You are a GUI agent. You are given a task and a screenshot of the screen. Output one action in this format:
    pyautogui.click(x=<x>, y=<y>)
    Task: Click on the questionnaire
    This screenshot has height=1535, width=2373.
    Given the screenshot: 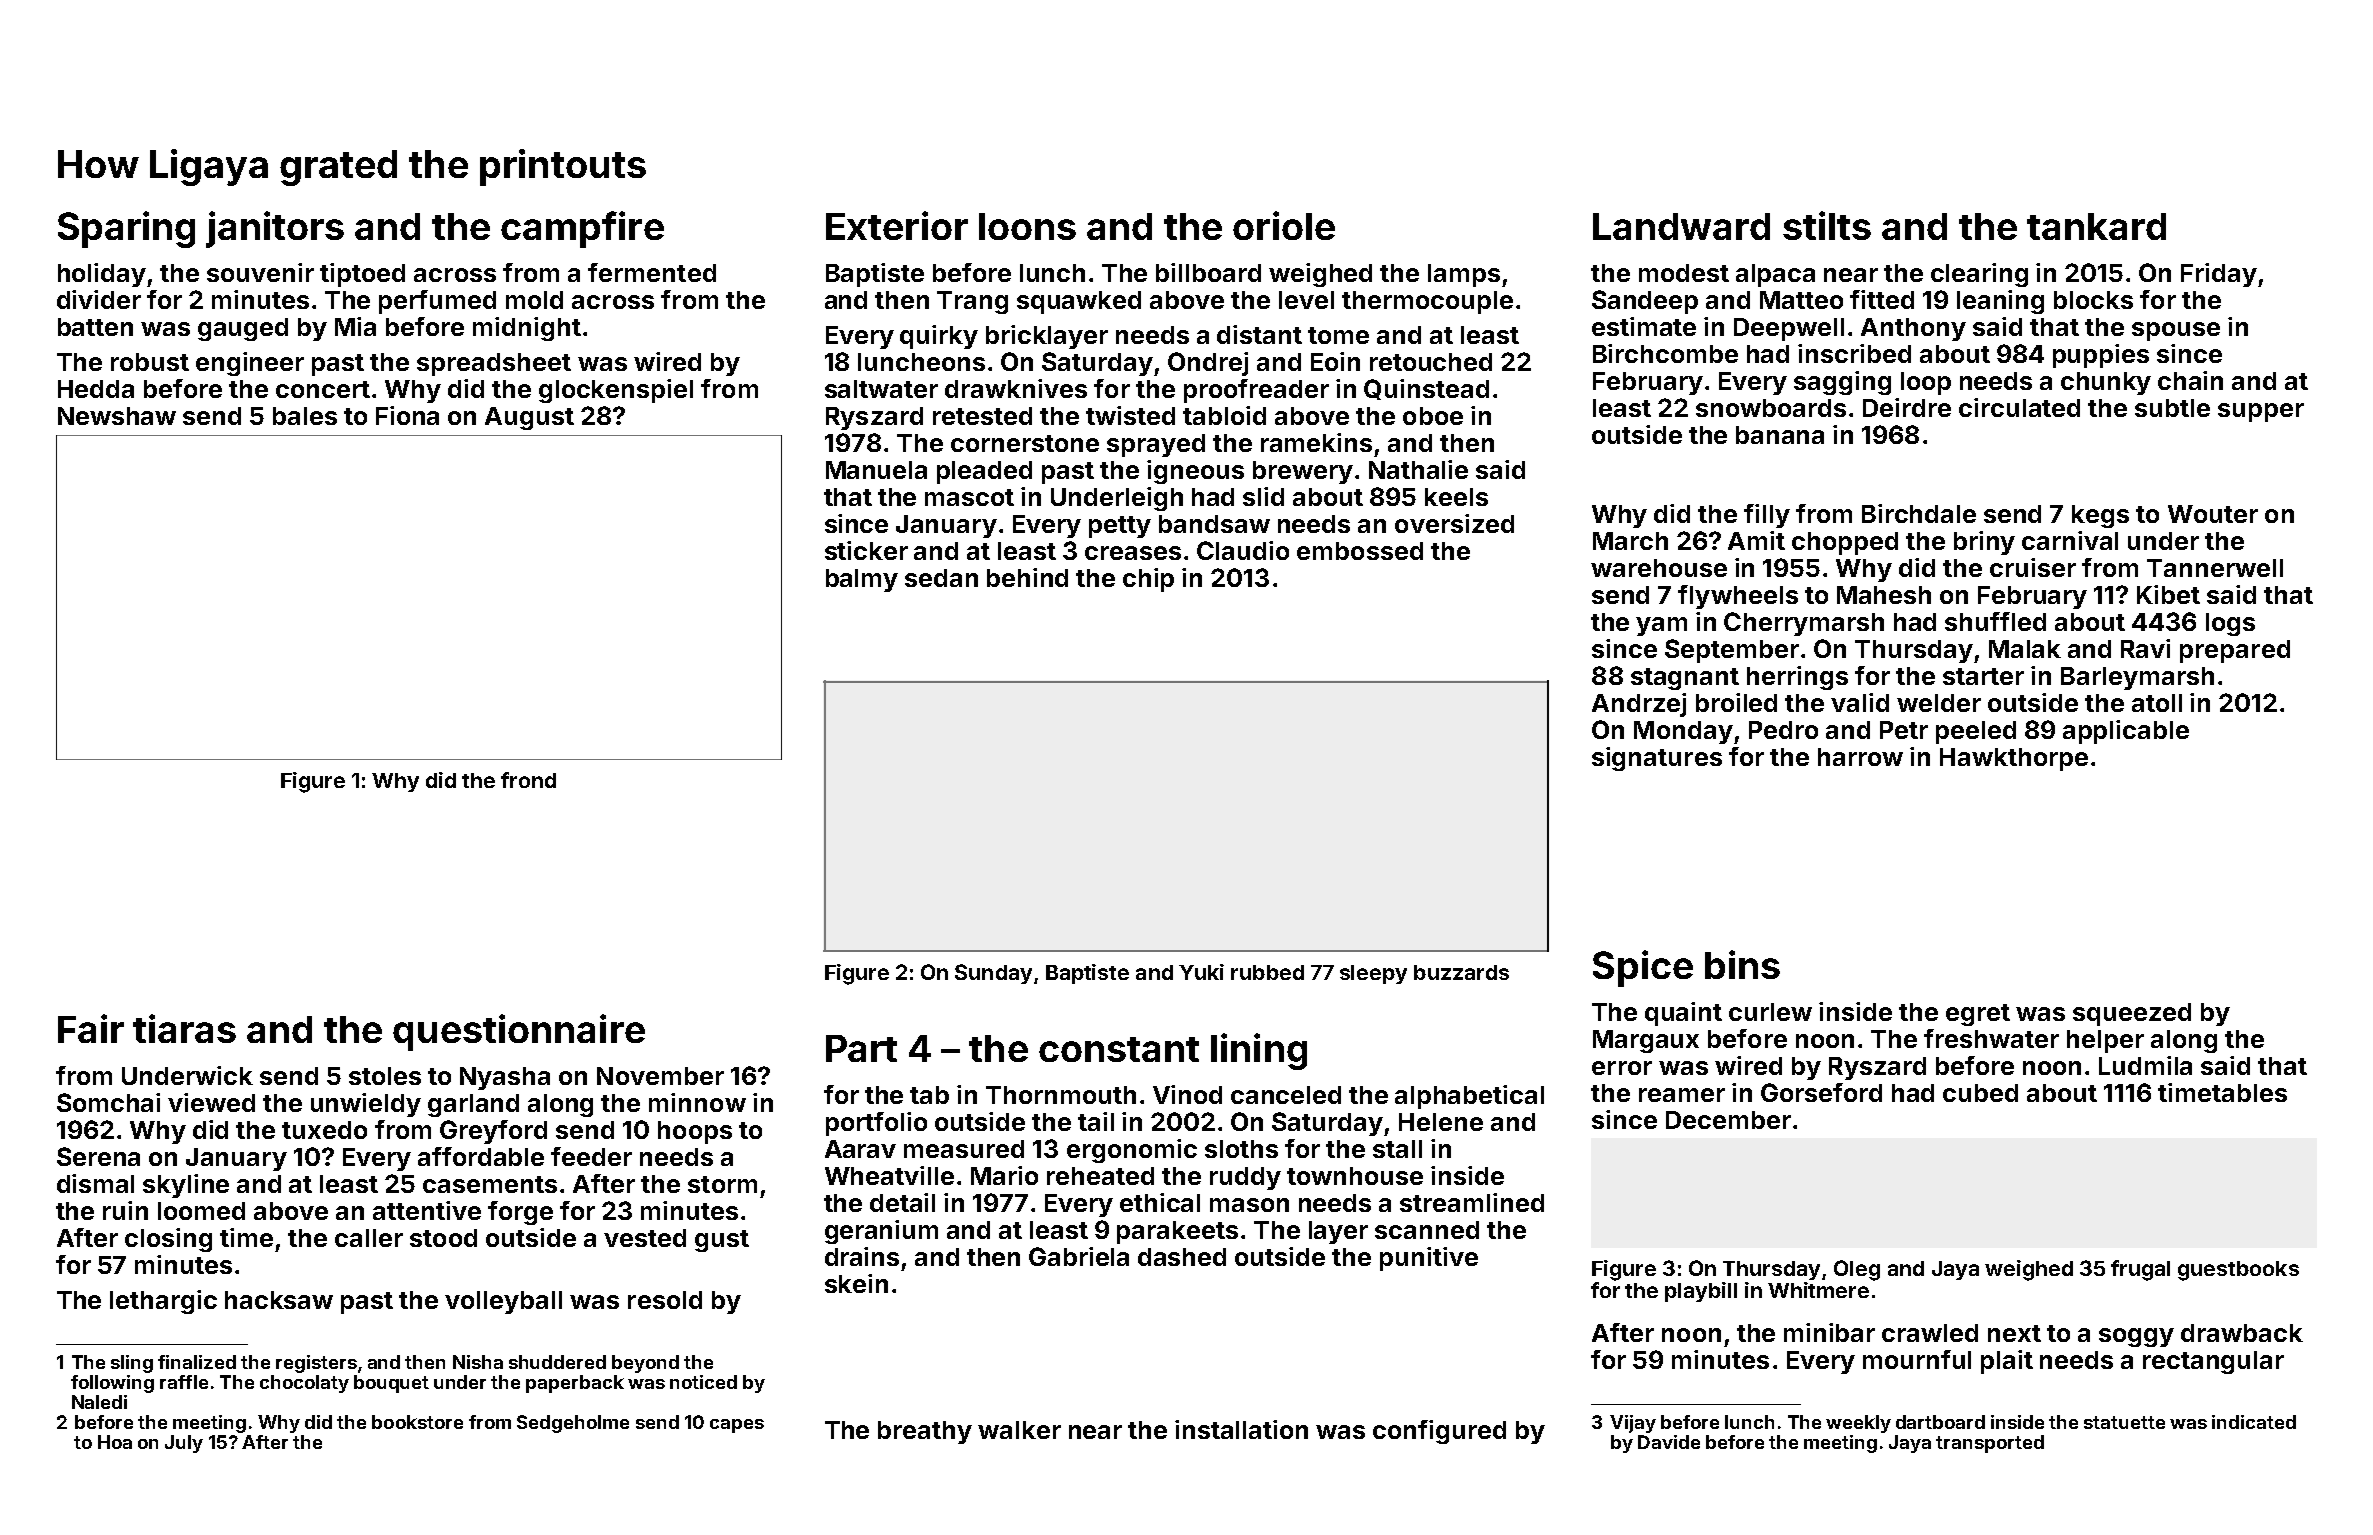 What is the action you would take?
    pyautogui.click(x=519, y=1032)
